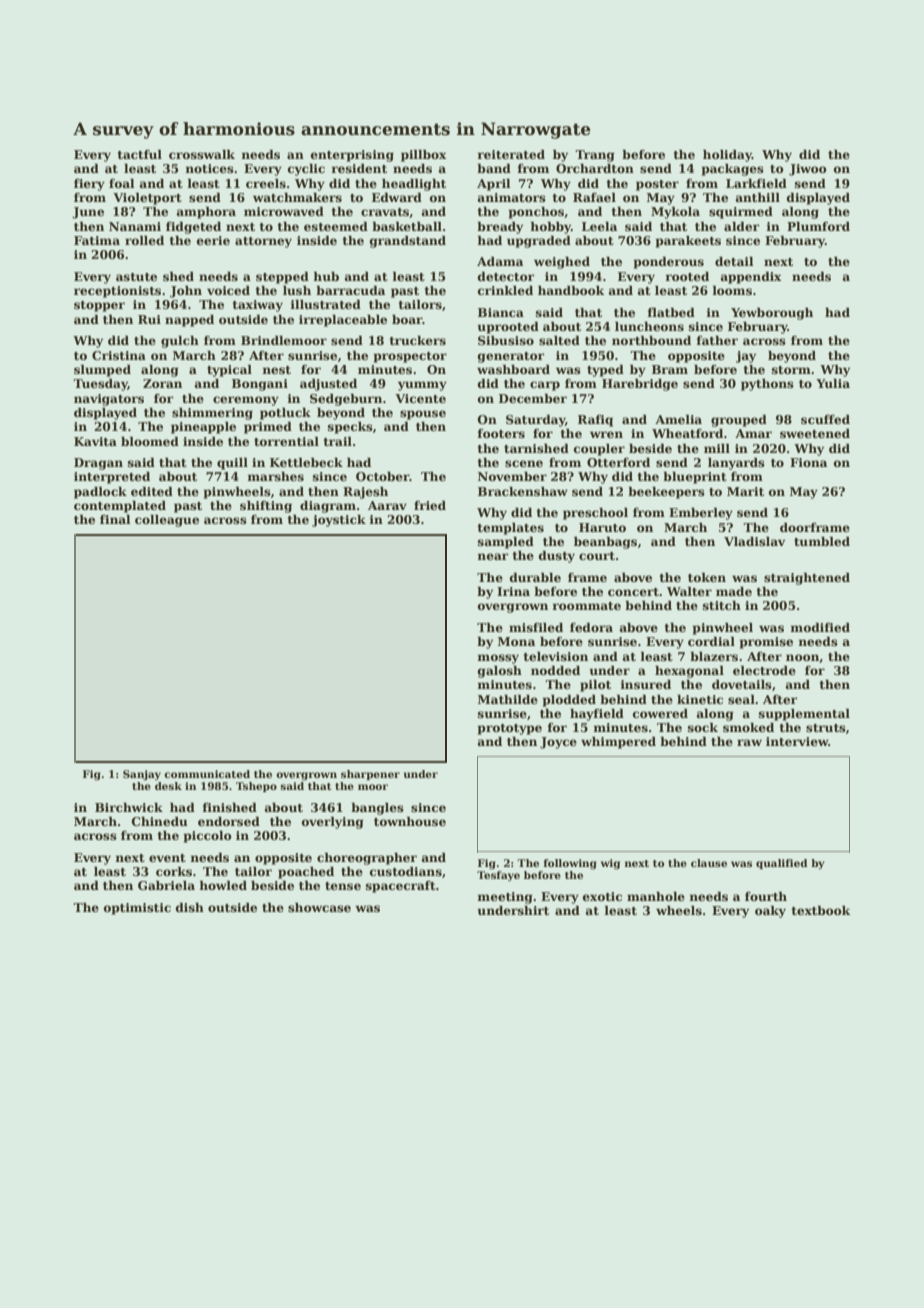  Describe the element at coordinates (516, 641) in the document. I see `Mona` at that location.
